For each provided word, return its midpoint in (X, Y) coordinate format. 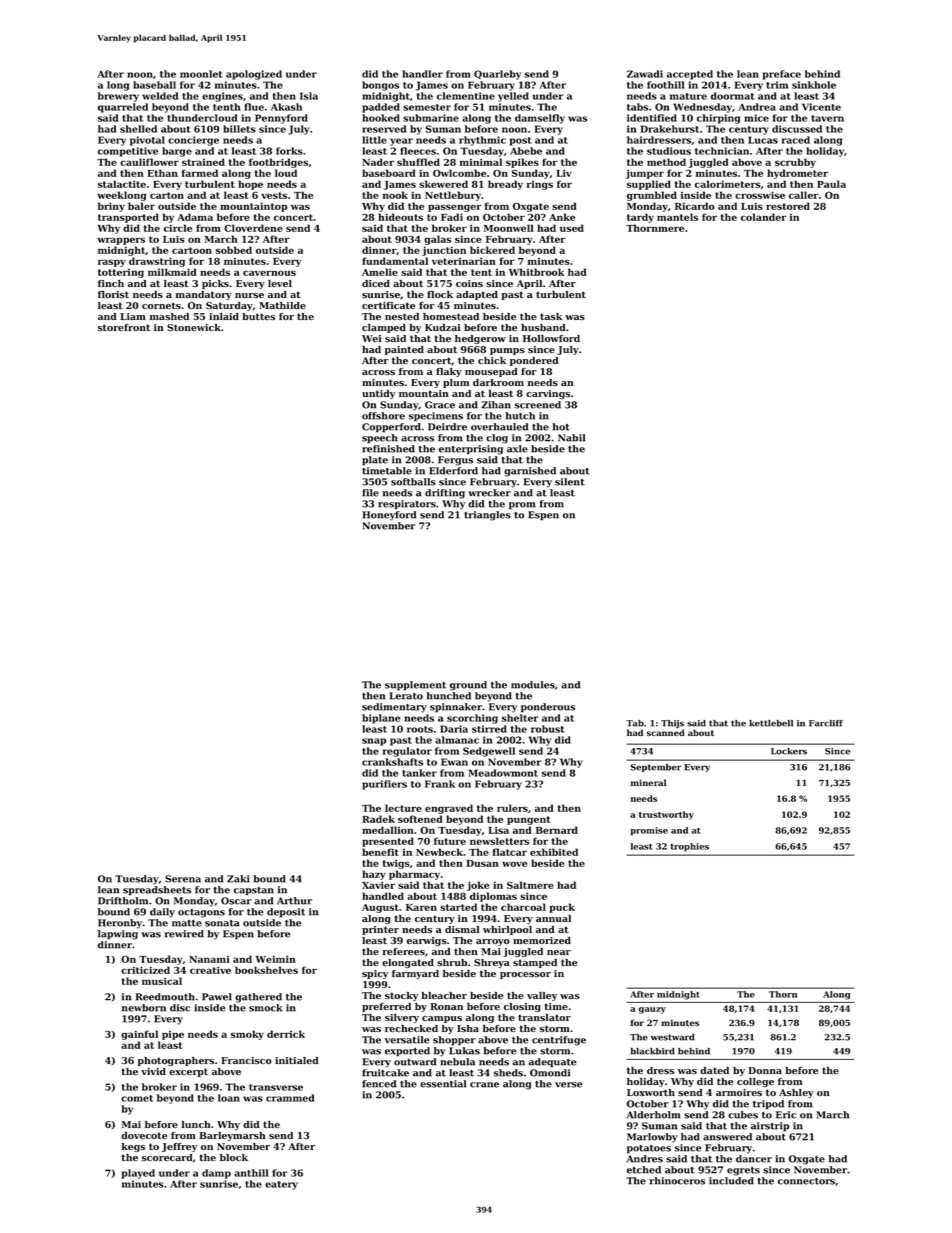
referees (404, 951)
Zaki (238, 879)
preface (782, 75)
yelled (513, 97)
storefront (124, 327)
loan (229, 1098)
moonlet (201, 74)
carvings (548, 394)
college (755, 1082)
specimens (436, 416)
